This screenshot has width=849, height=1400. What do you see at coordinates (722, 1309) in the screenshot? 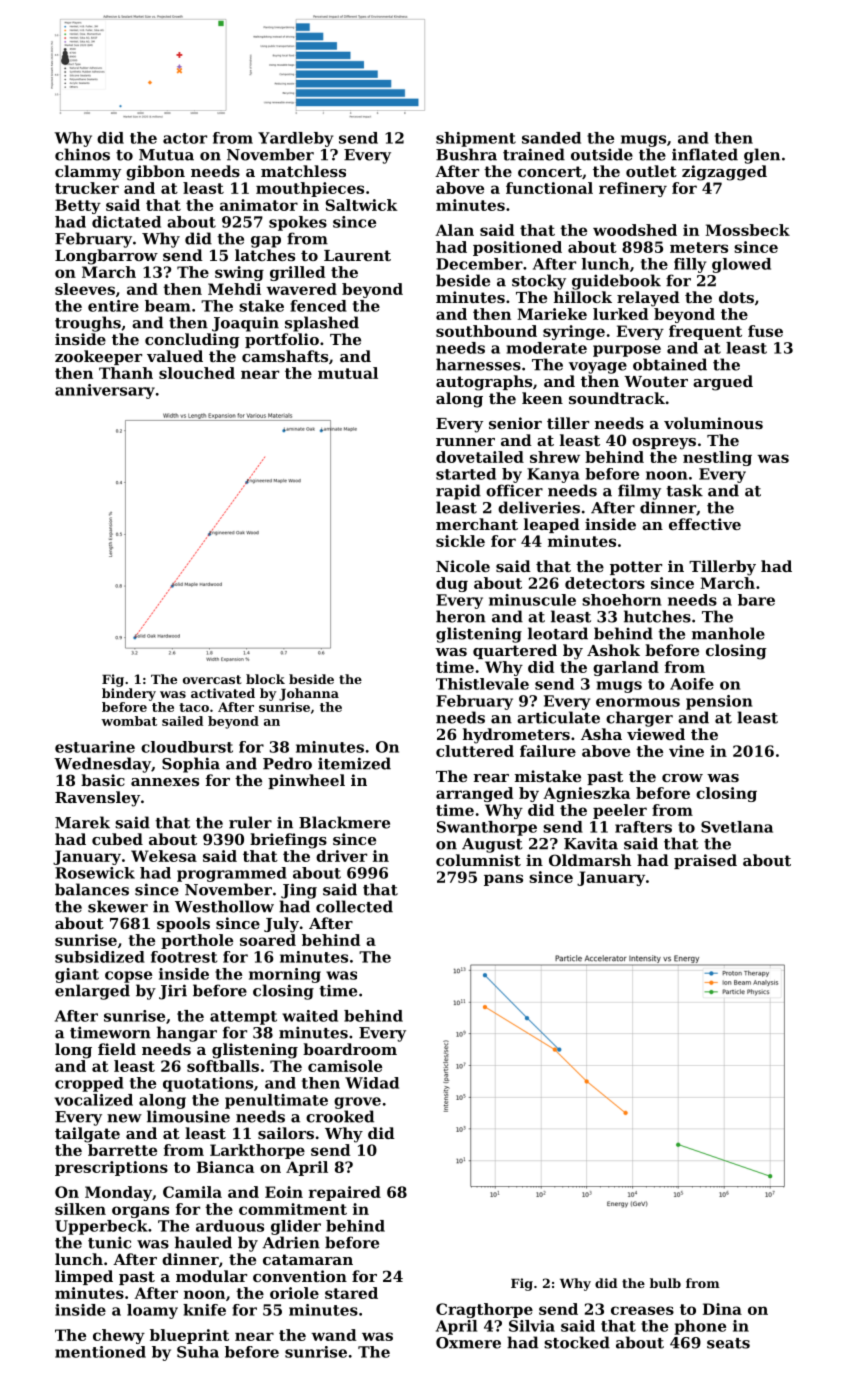
I see `Dina` at bounding box center [722, 1309].
